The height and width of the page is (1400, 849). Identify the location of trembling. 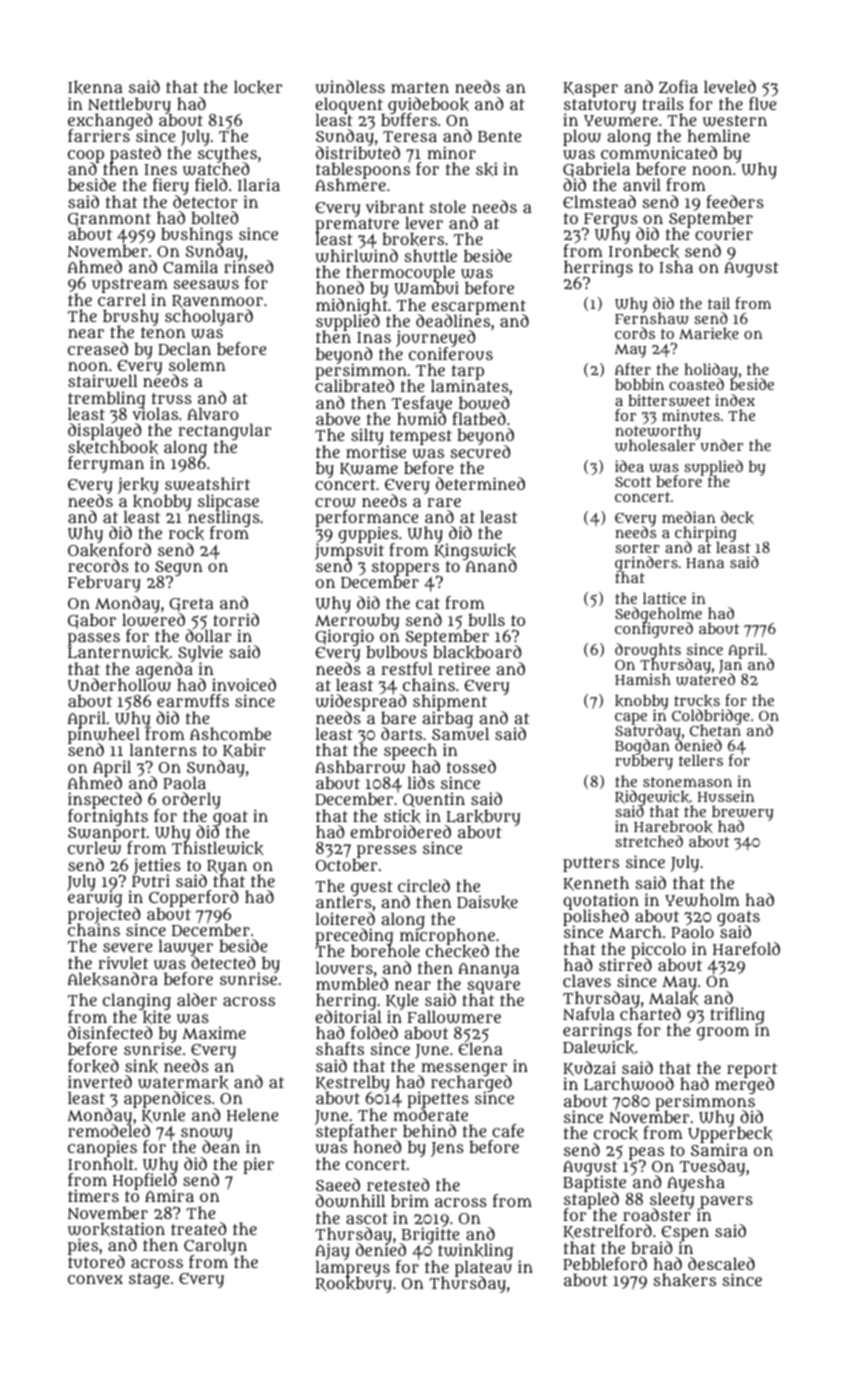
(107, 399).
